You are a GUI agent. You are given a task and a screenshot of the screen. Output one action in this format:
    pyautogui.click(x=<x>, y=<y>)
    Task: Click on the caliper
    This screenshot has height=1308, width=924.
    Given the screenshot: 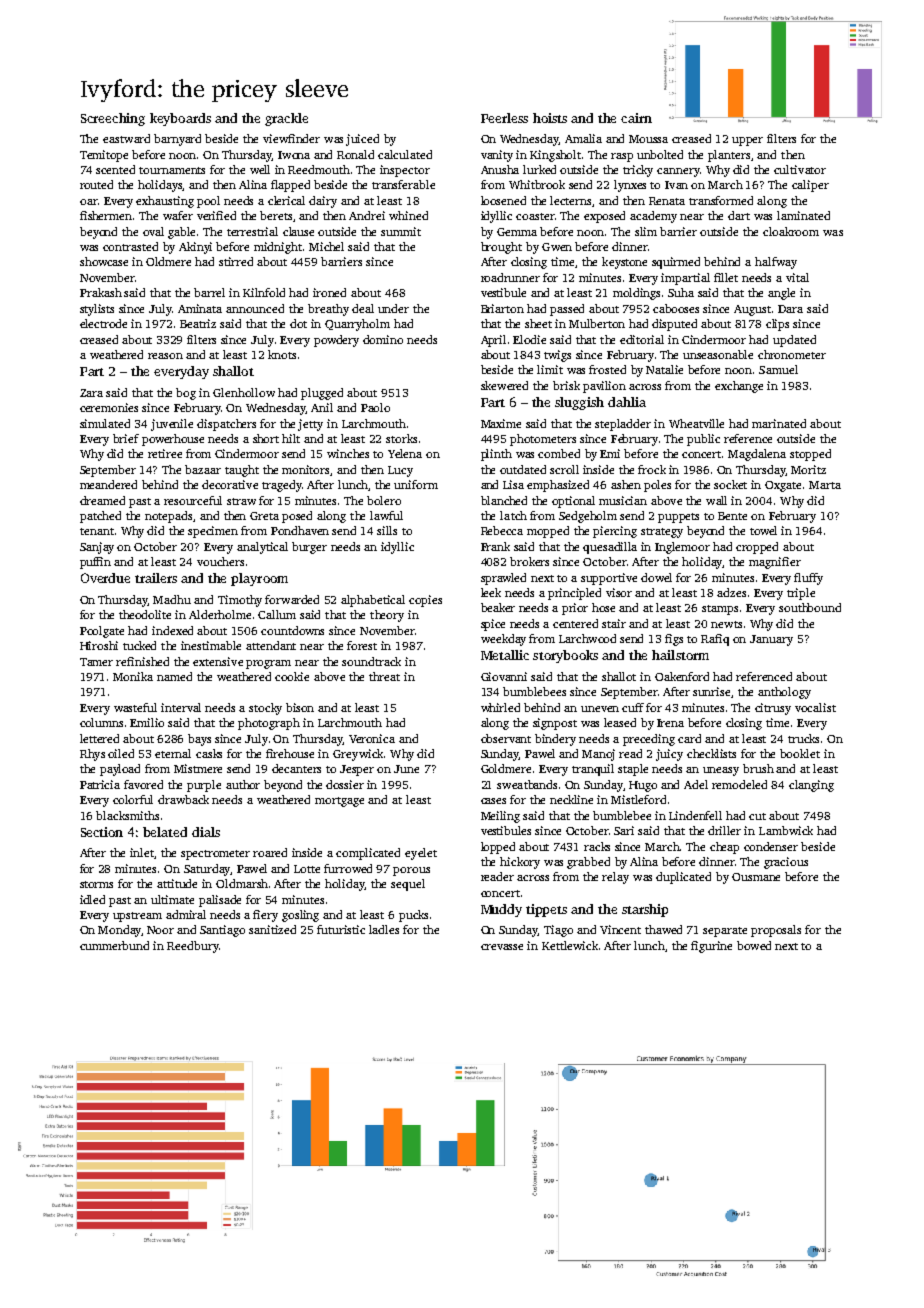 What is the action you would take?
    pyautogui.click(x=810, y=186)
